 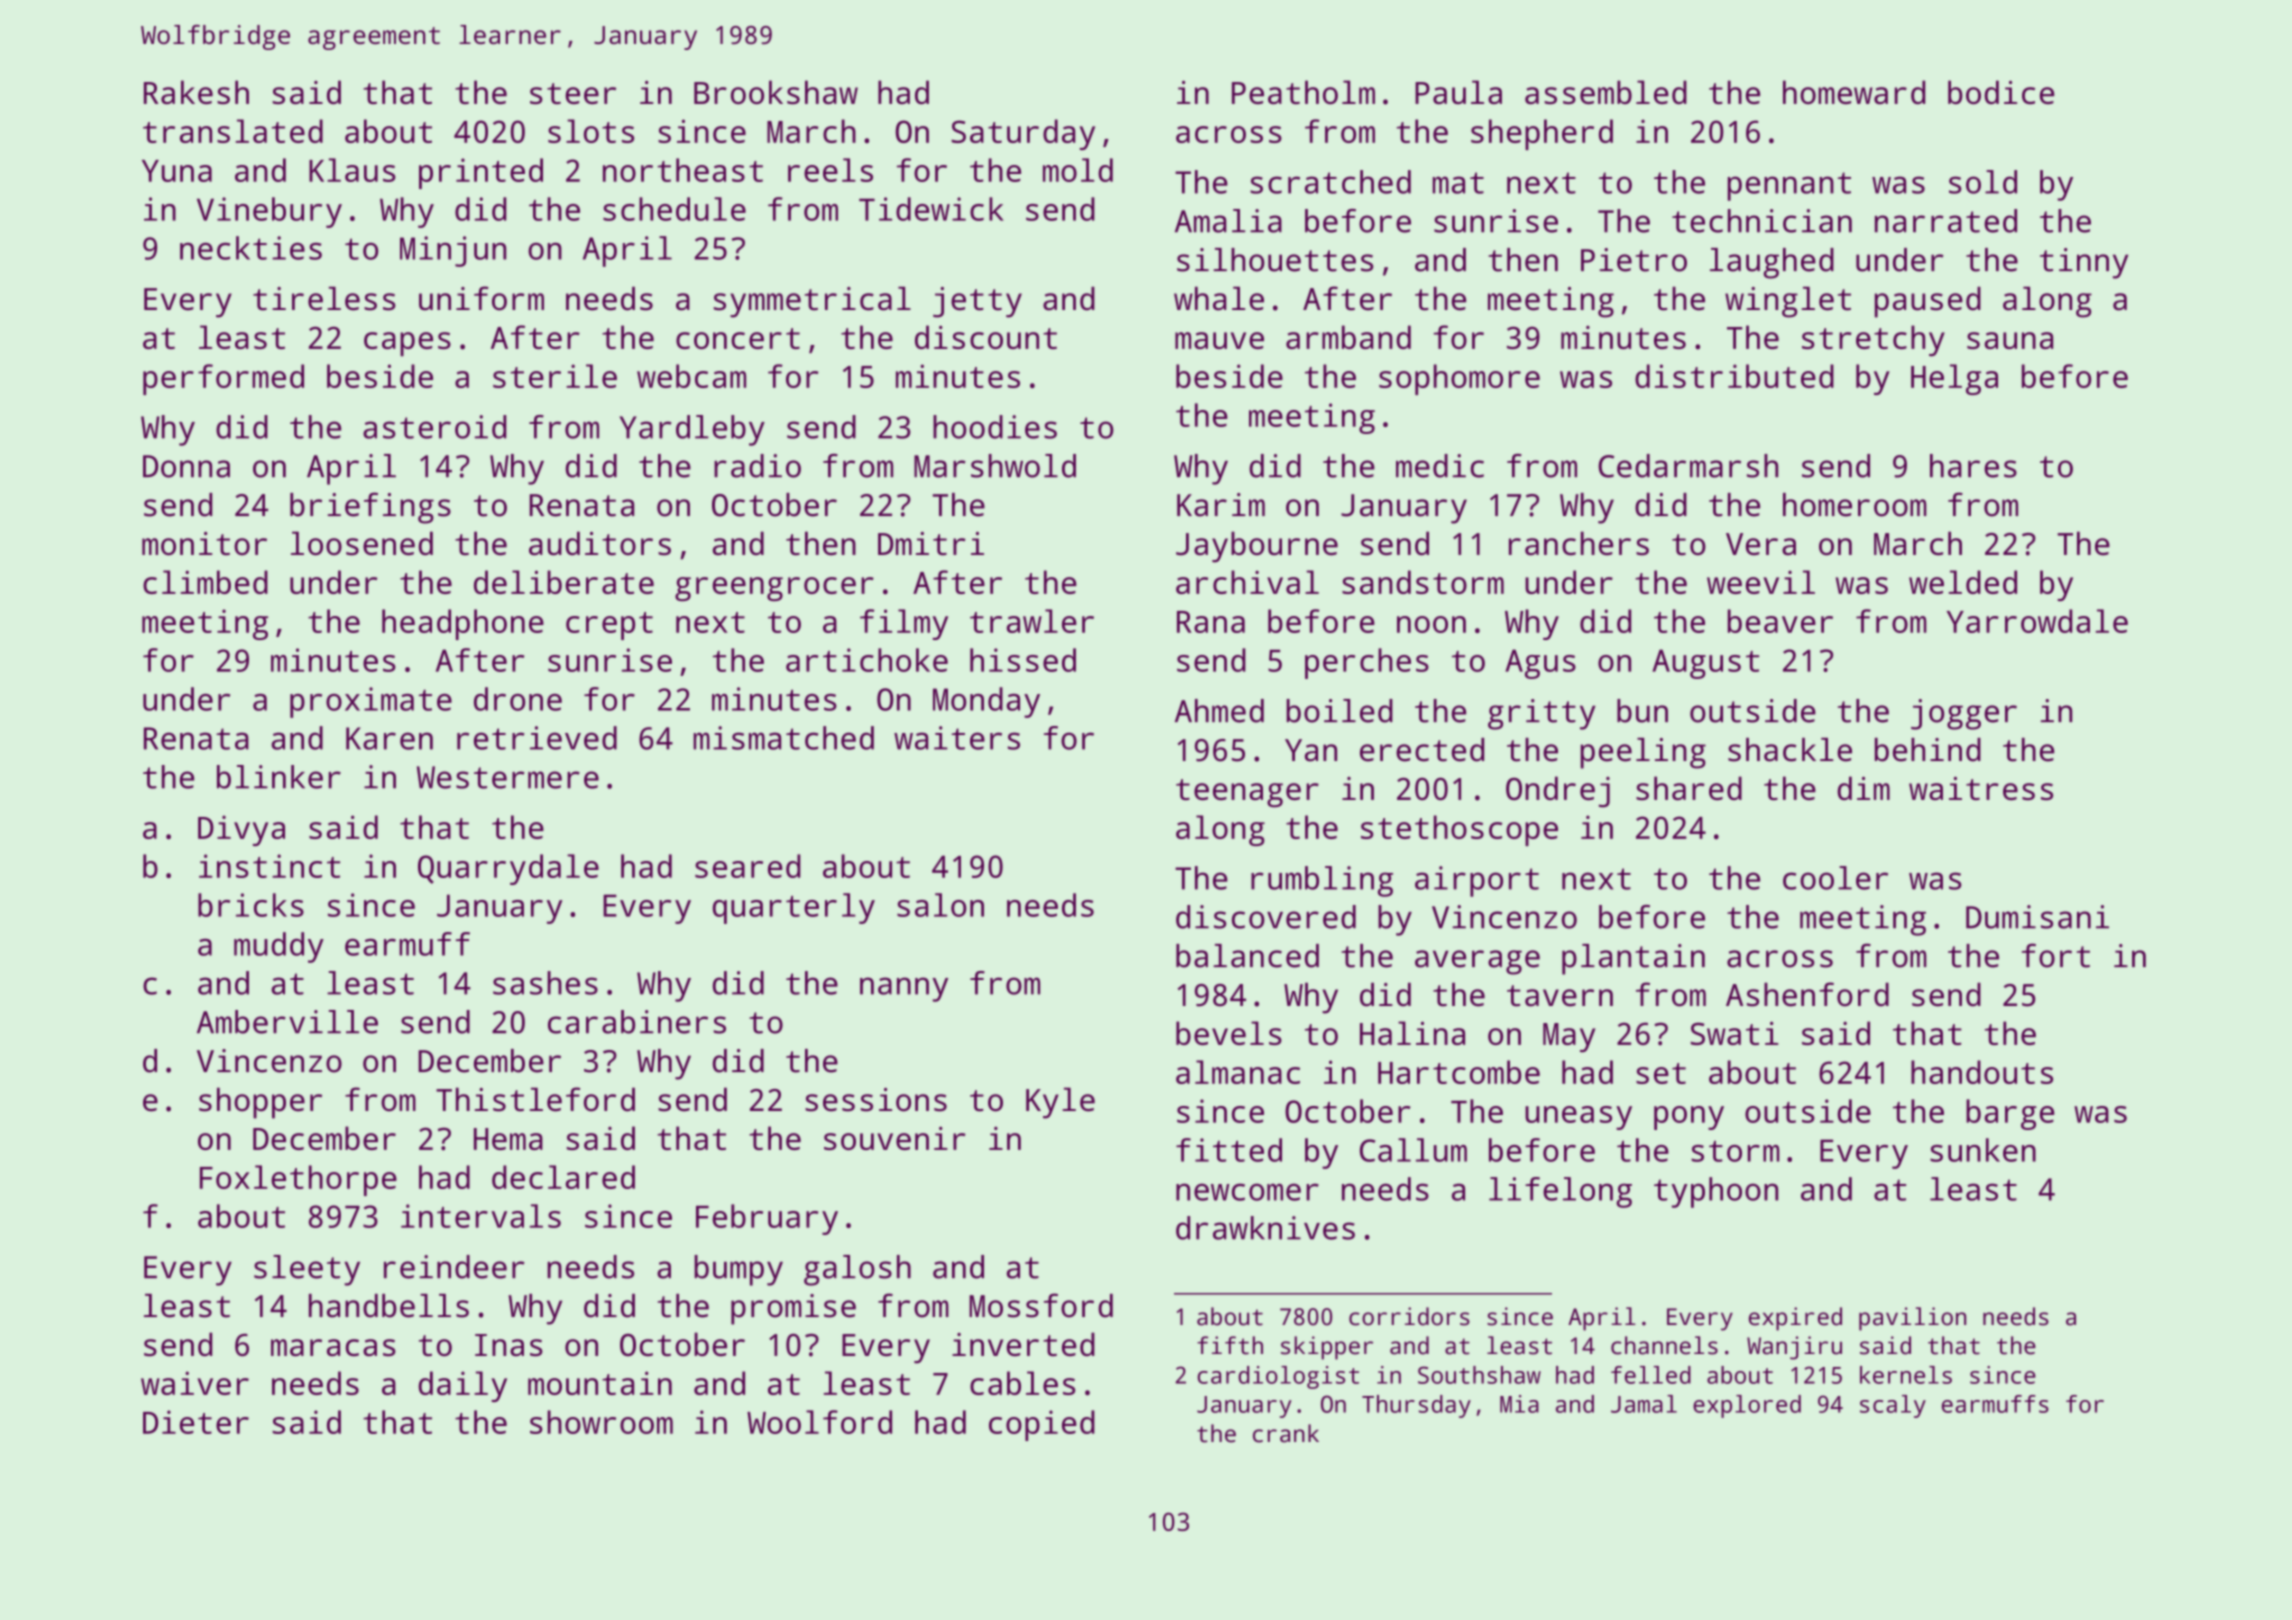 What do you see at coordinates (1835, 878) in the document?
I see `cooler` at bounding box center [1835, 878].
